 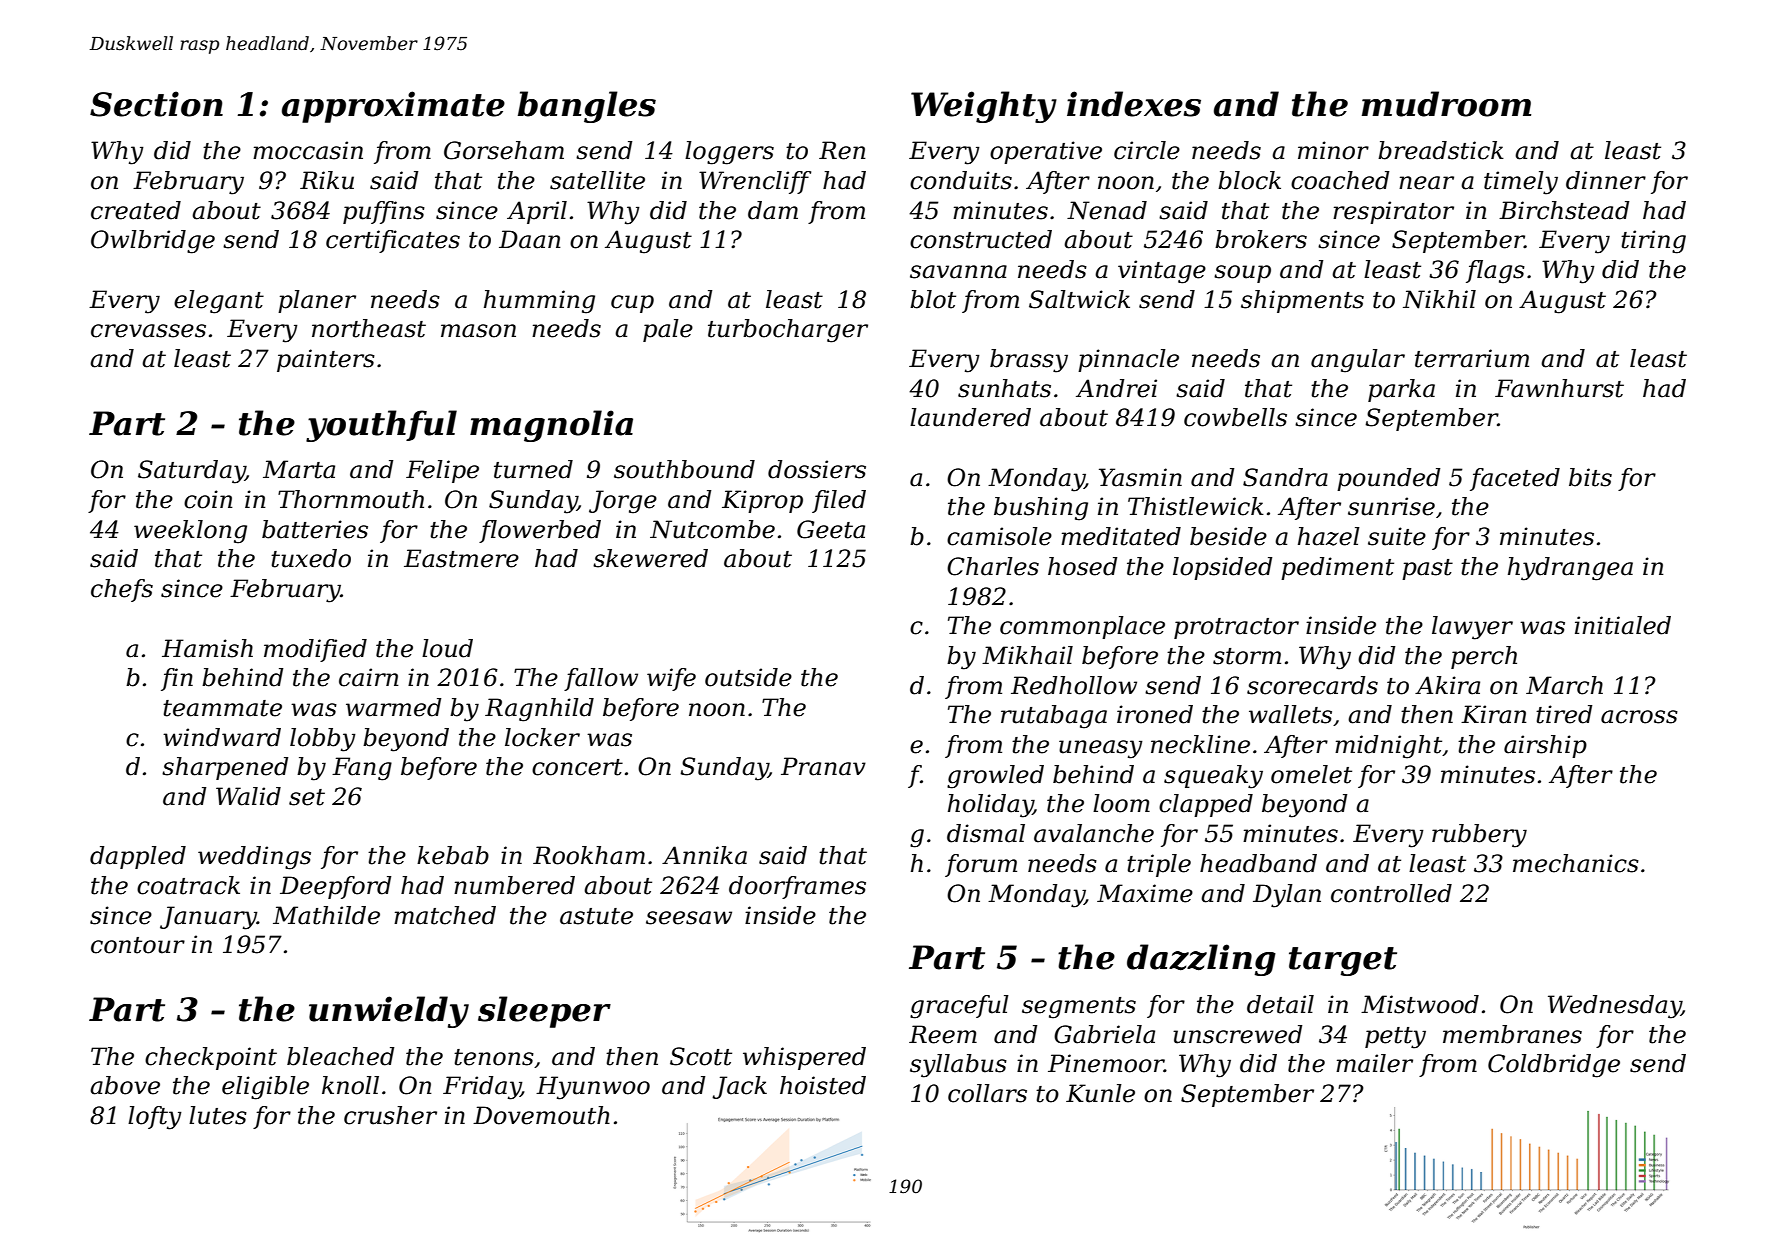 I want to click on collars, so click(x=987, y=1093).
